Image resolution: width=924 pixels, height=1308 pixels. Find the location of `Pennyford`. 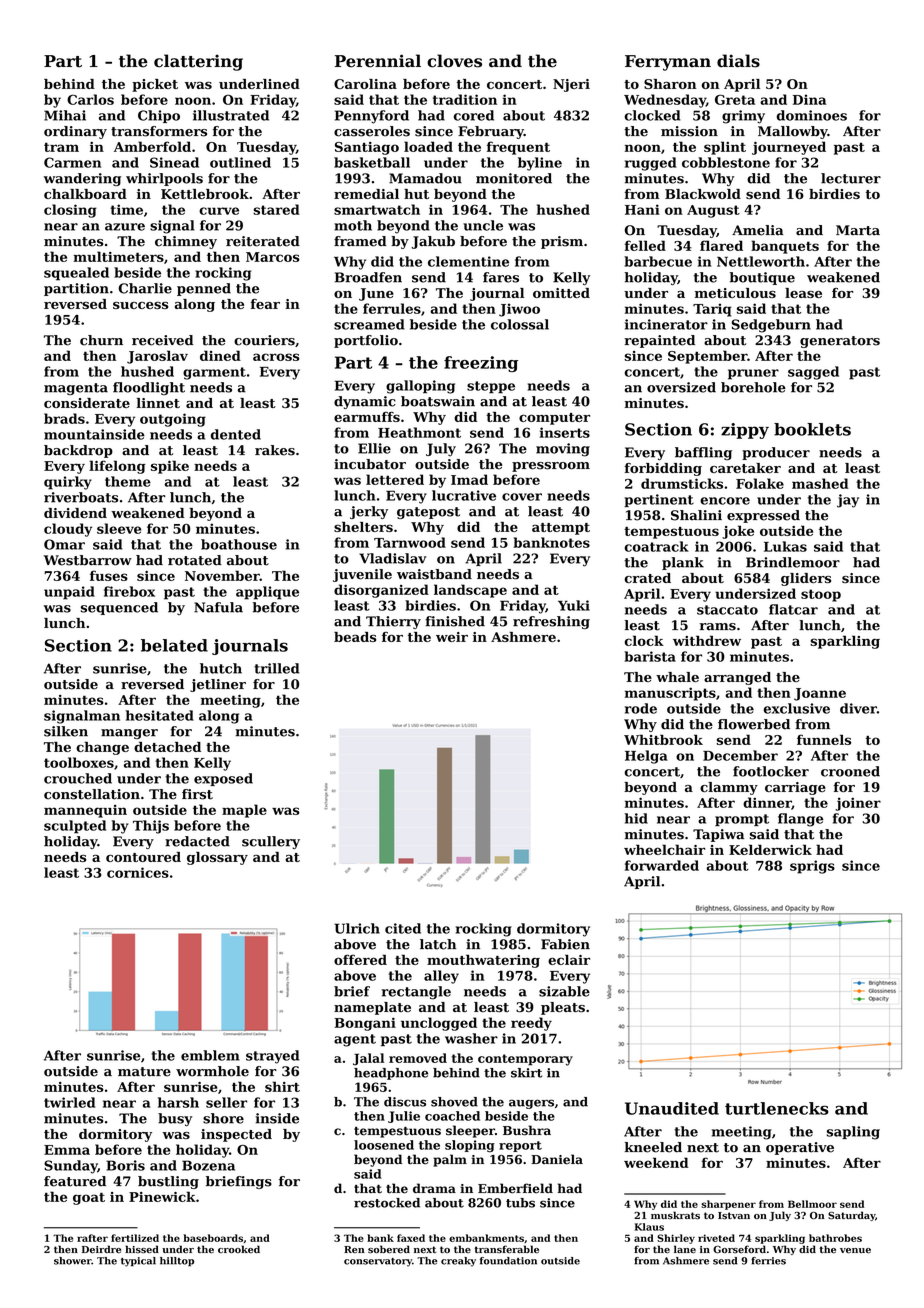

Pennyford is located at coordinates (372, 117).
